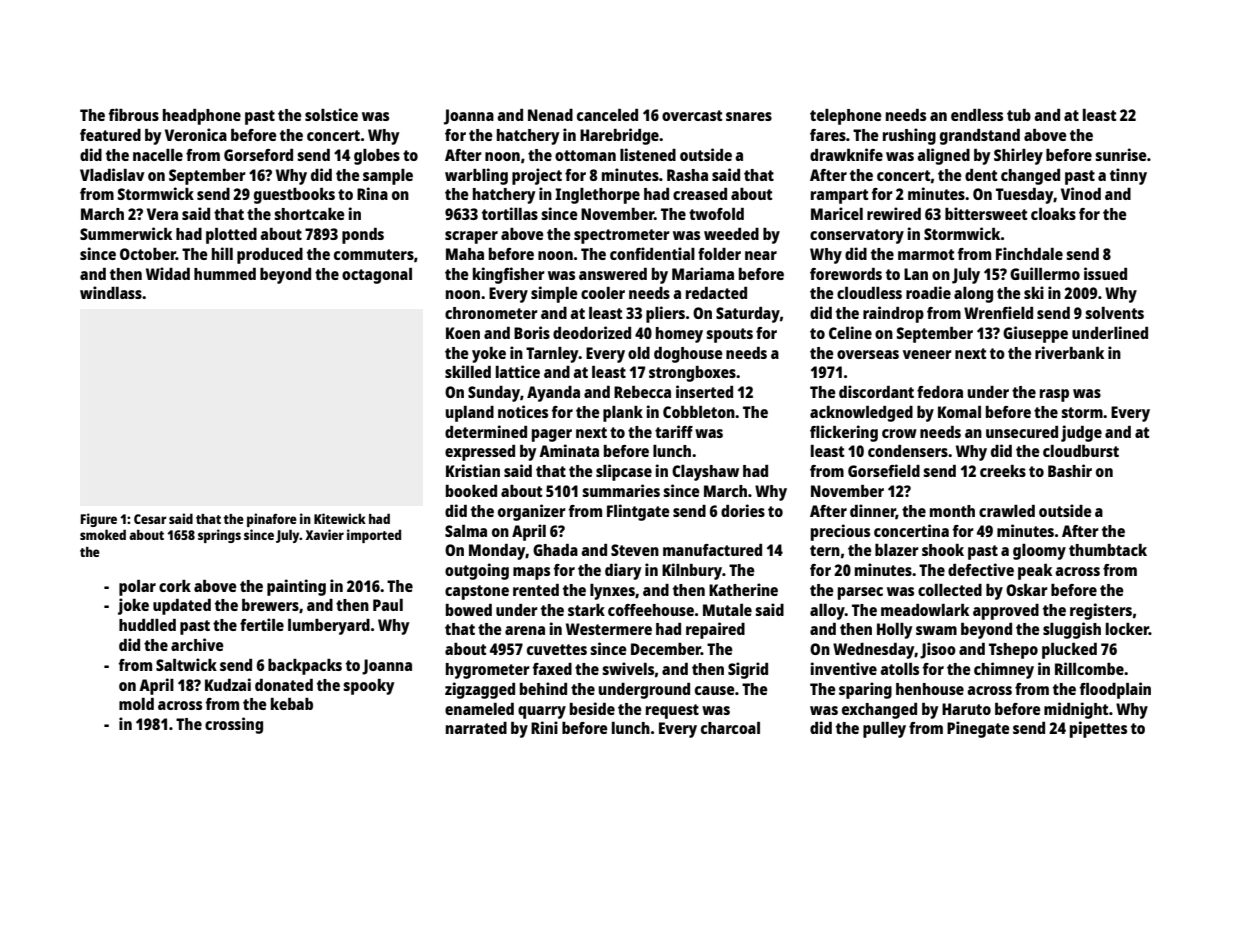  What do you see at coordinates (612, 592) in the screenshot?
I see `lynxes` at bounding box center [612, 592].
